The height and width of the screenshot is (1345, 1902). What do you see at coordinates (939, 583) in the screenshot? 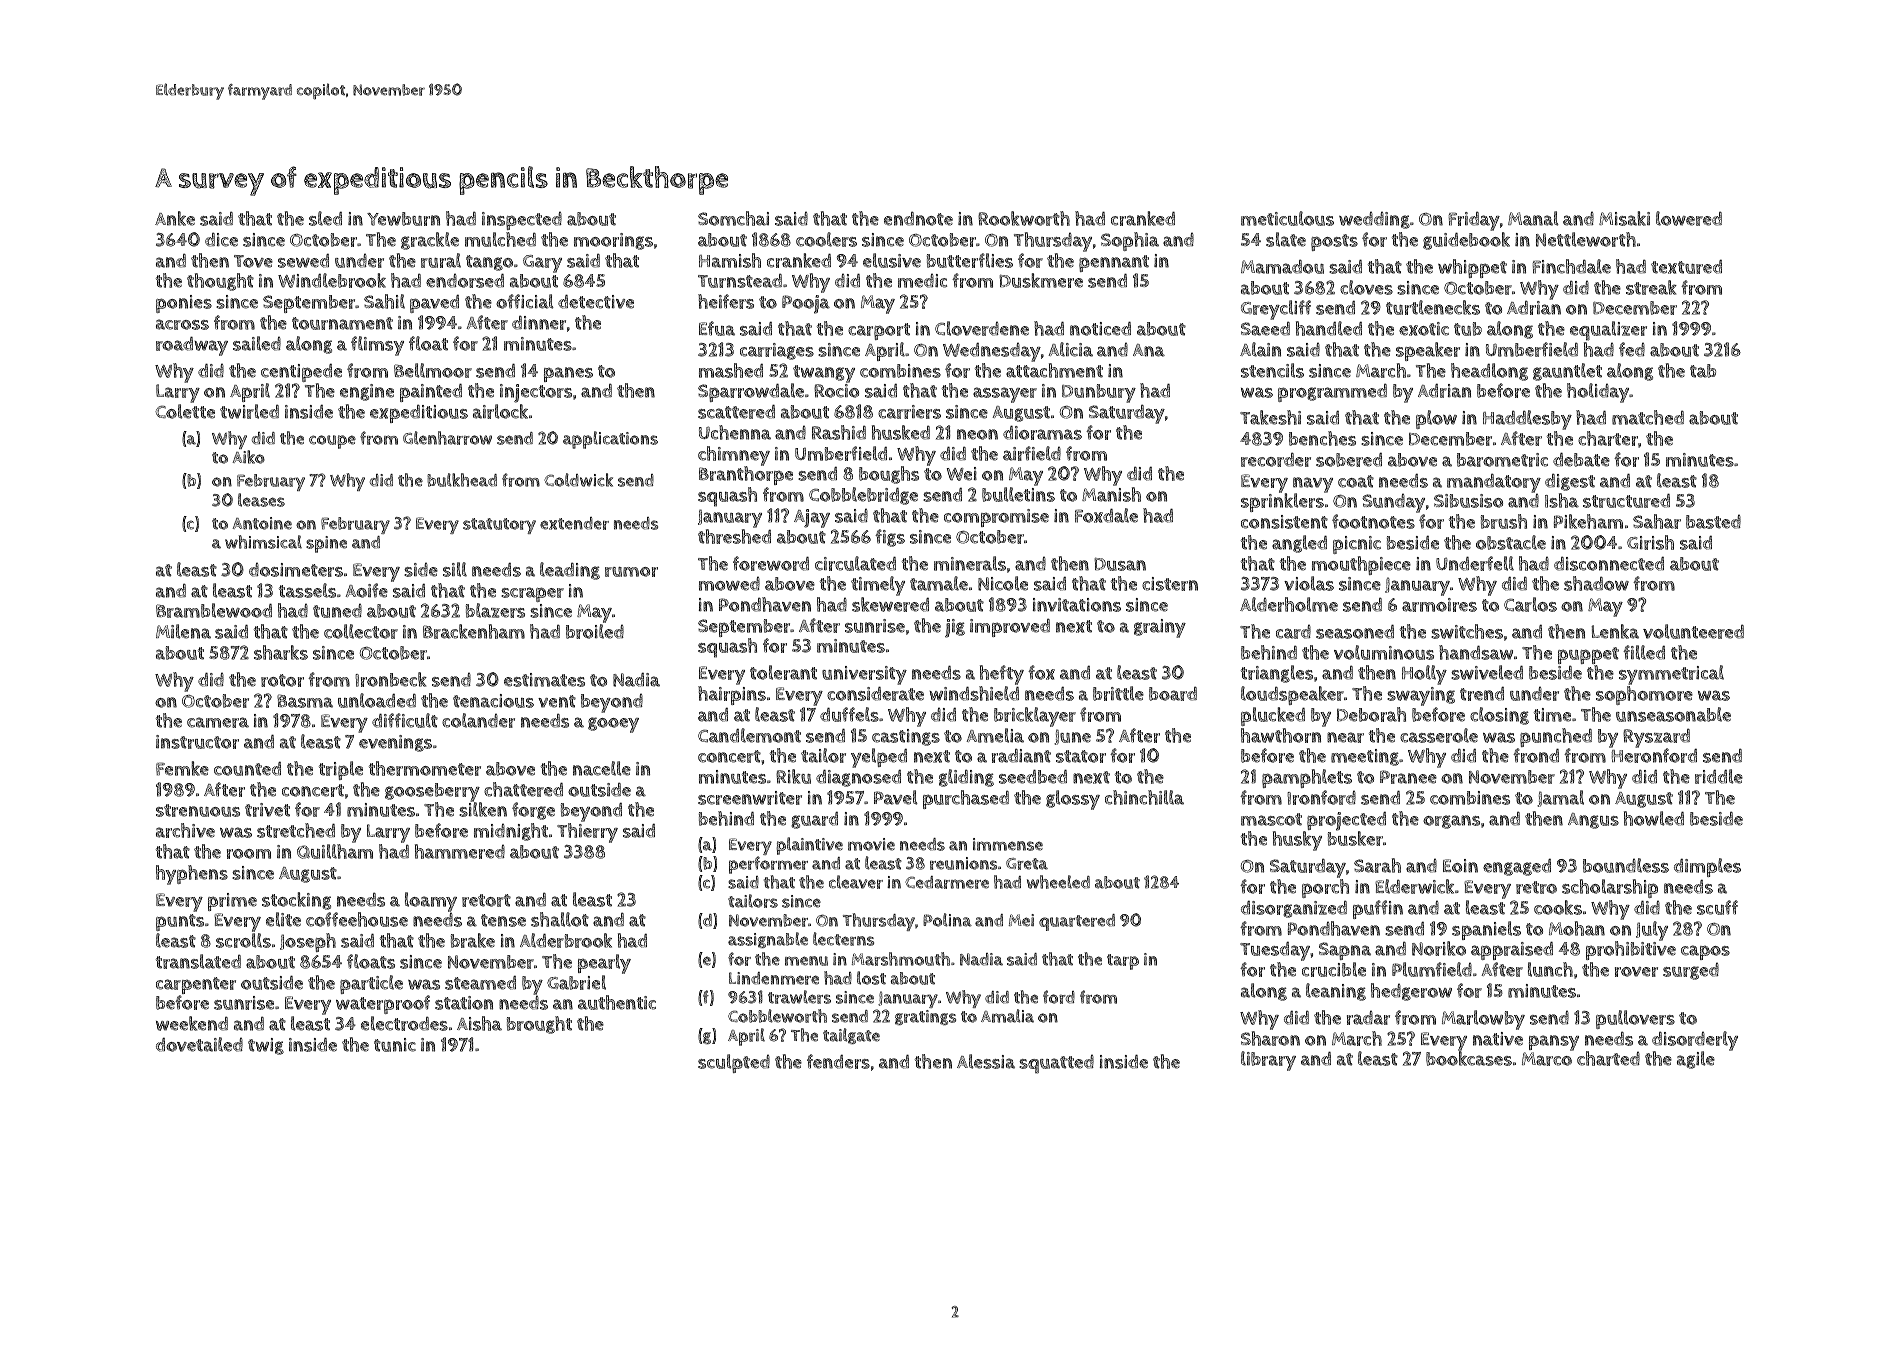
I see `tamale` at bounding box center [939, 583].
